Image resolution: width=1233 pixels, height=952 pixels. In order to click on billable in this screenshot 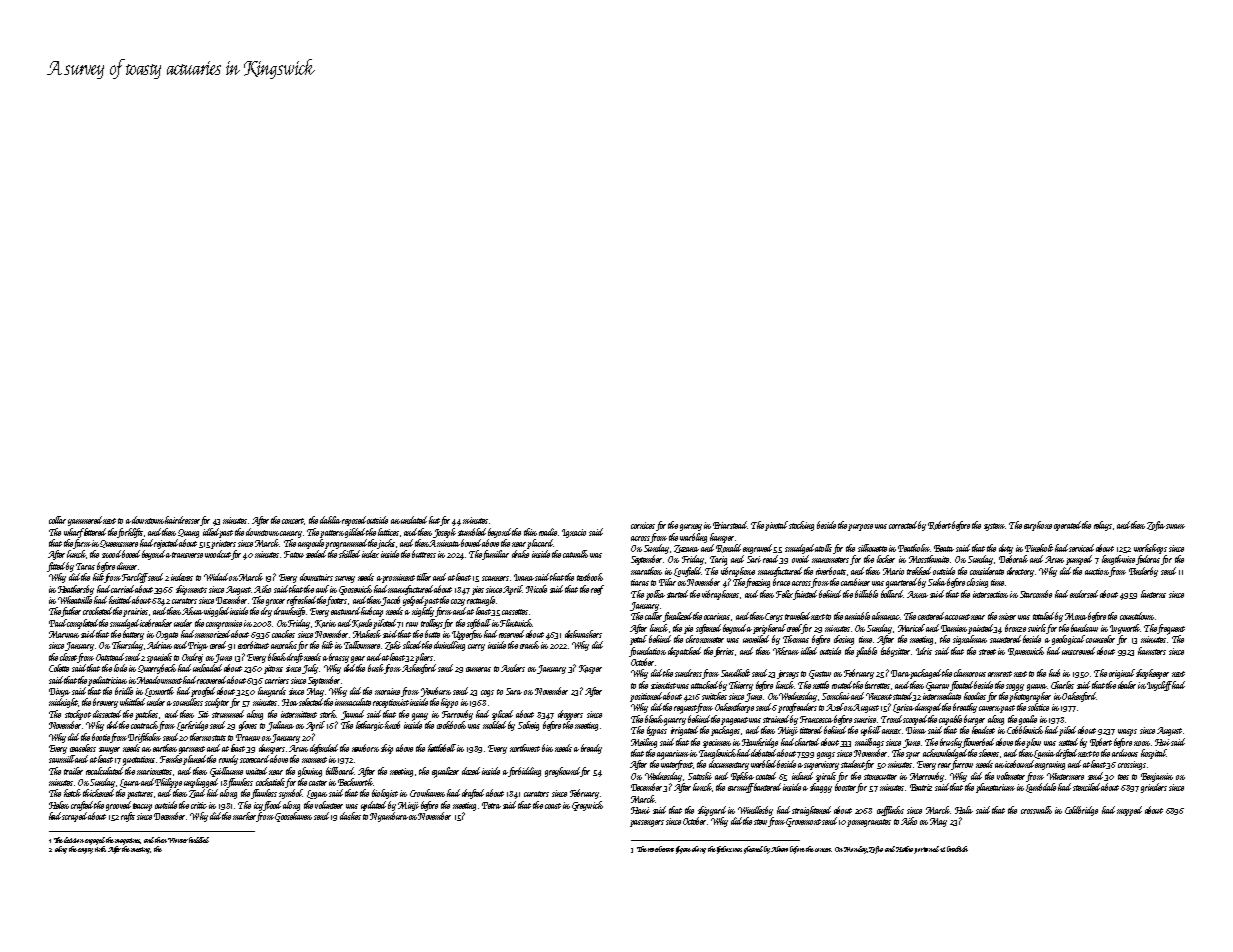, I will do `click(866, 594)`.
